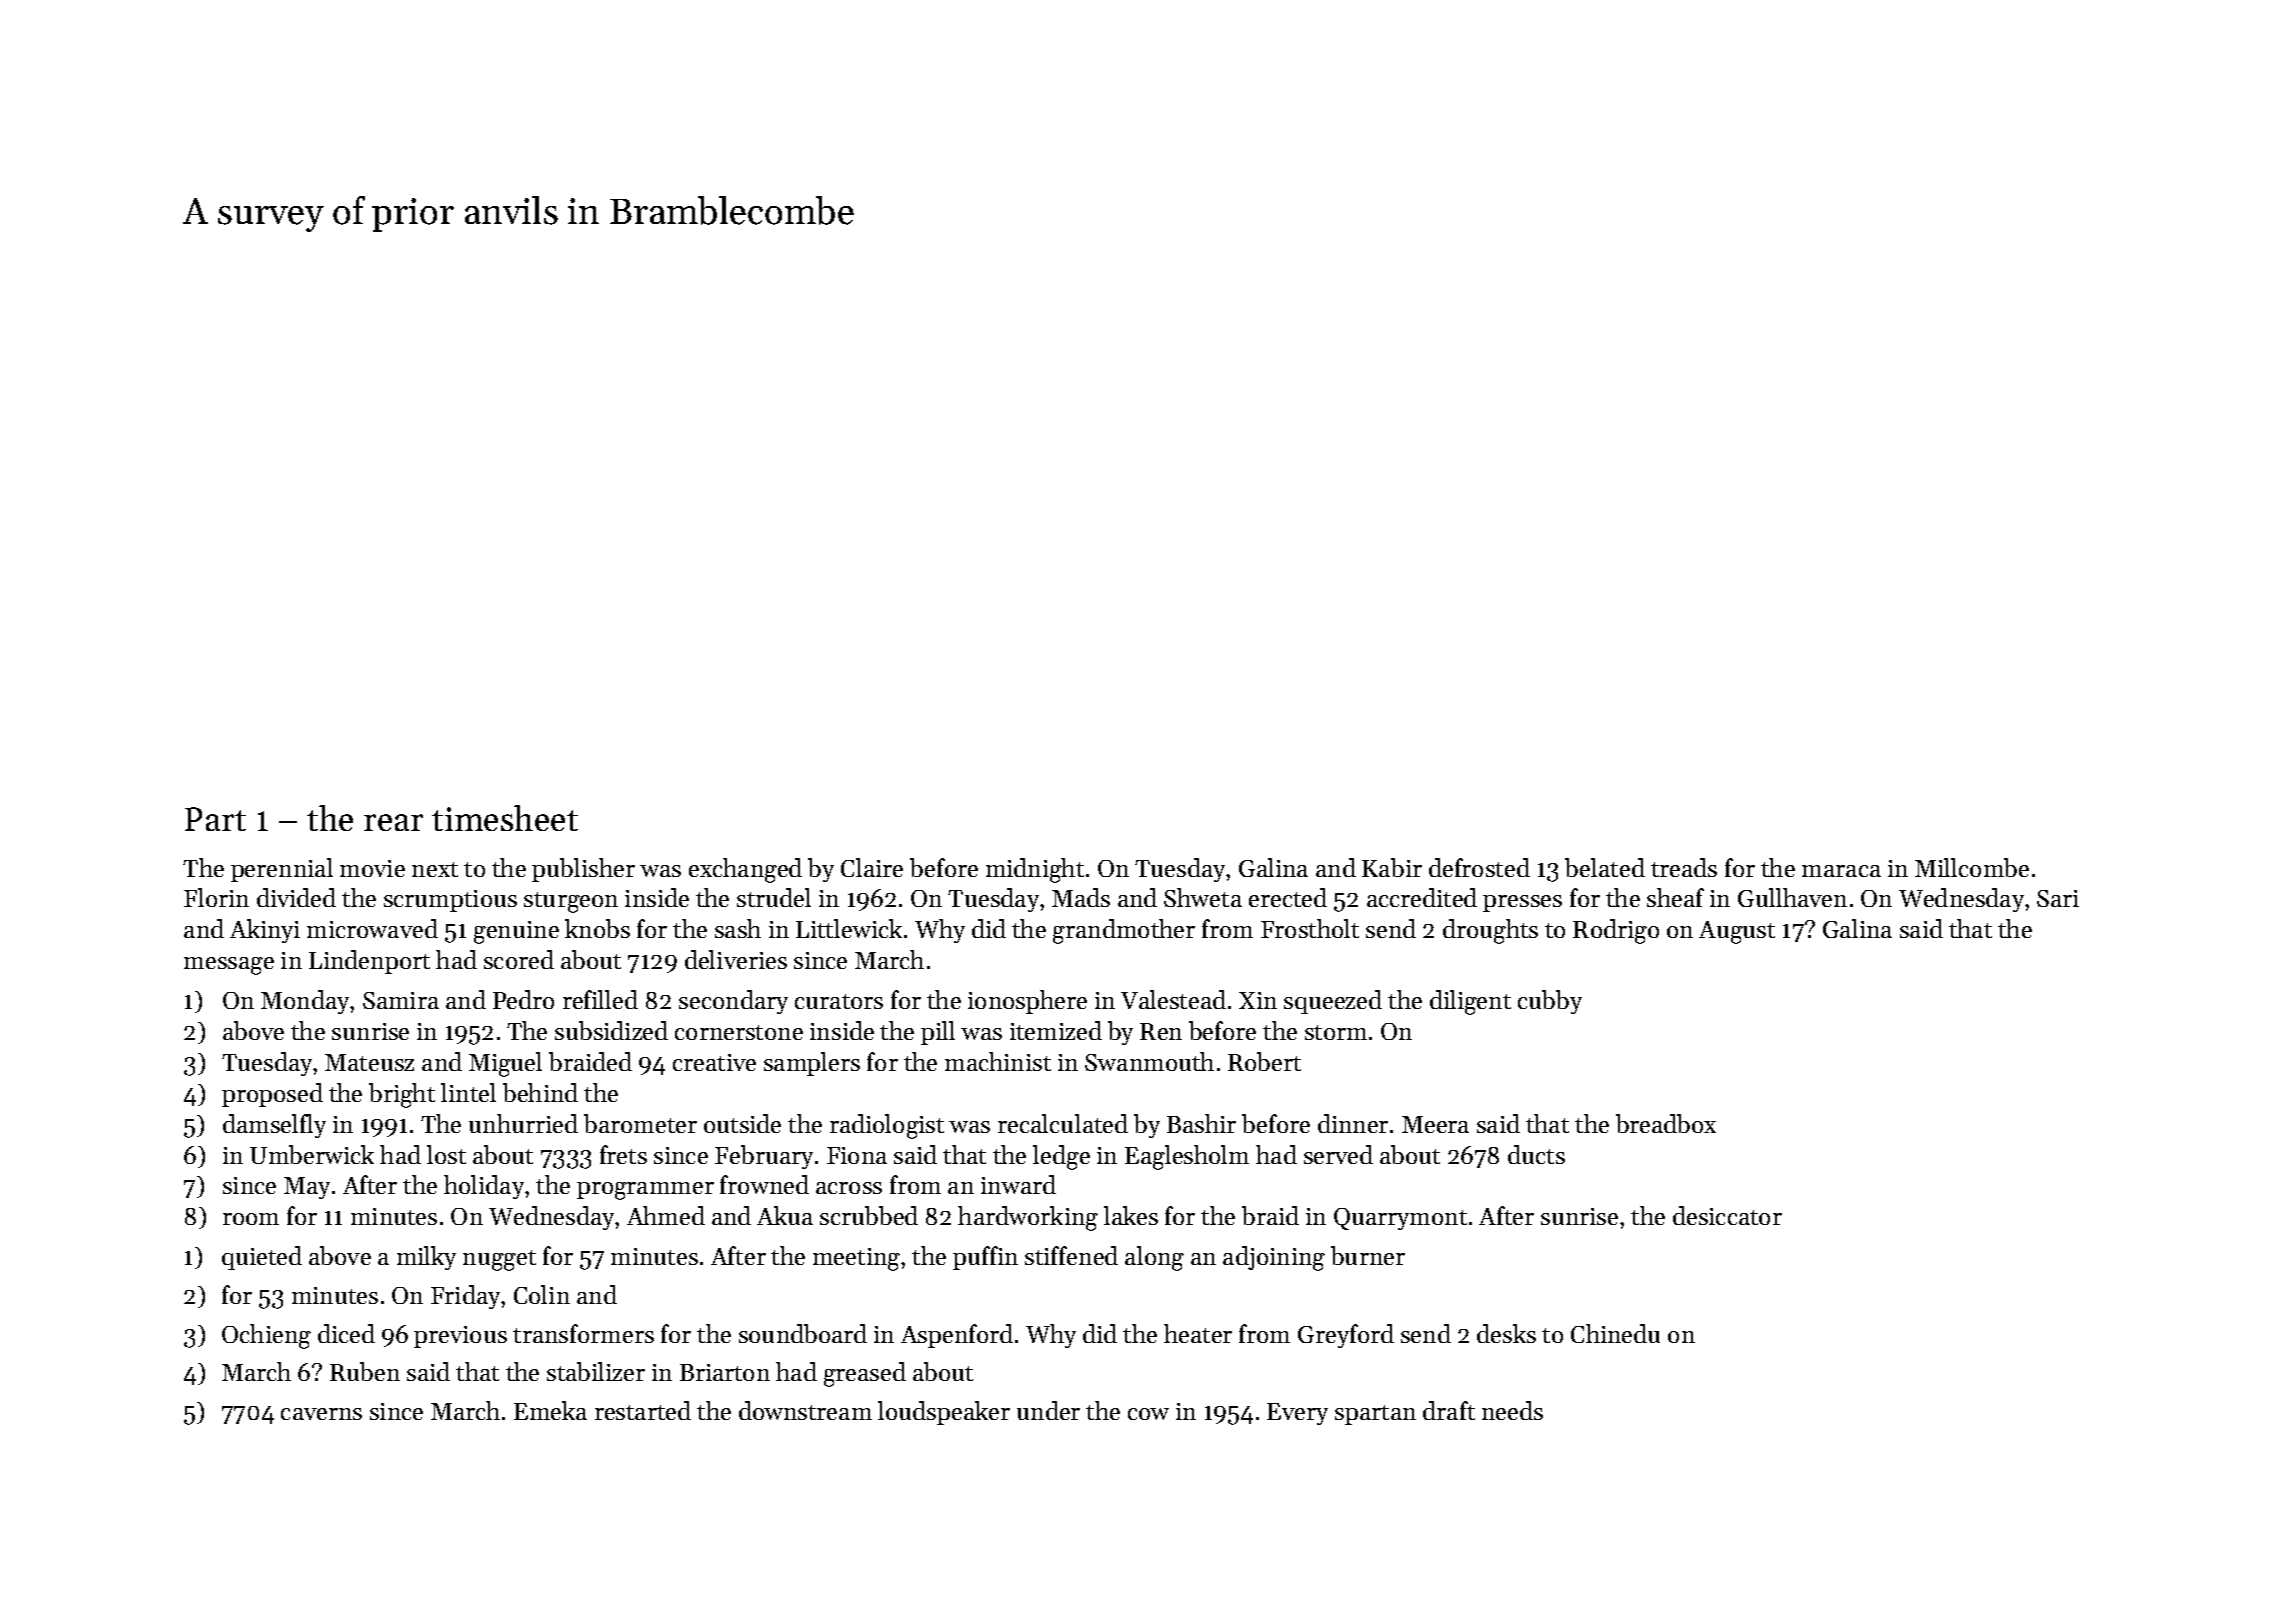 The image size is (2292, 1620). What do you see at coordinates (1550, 1002) in the screenshot?
I see `cubby` at bounding box center [1550, 1002].
